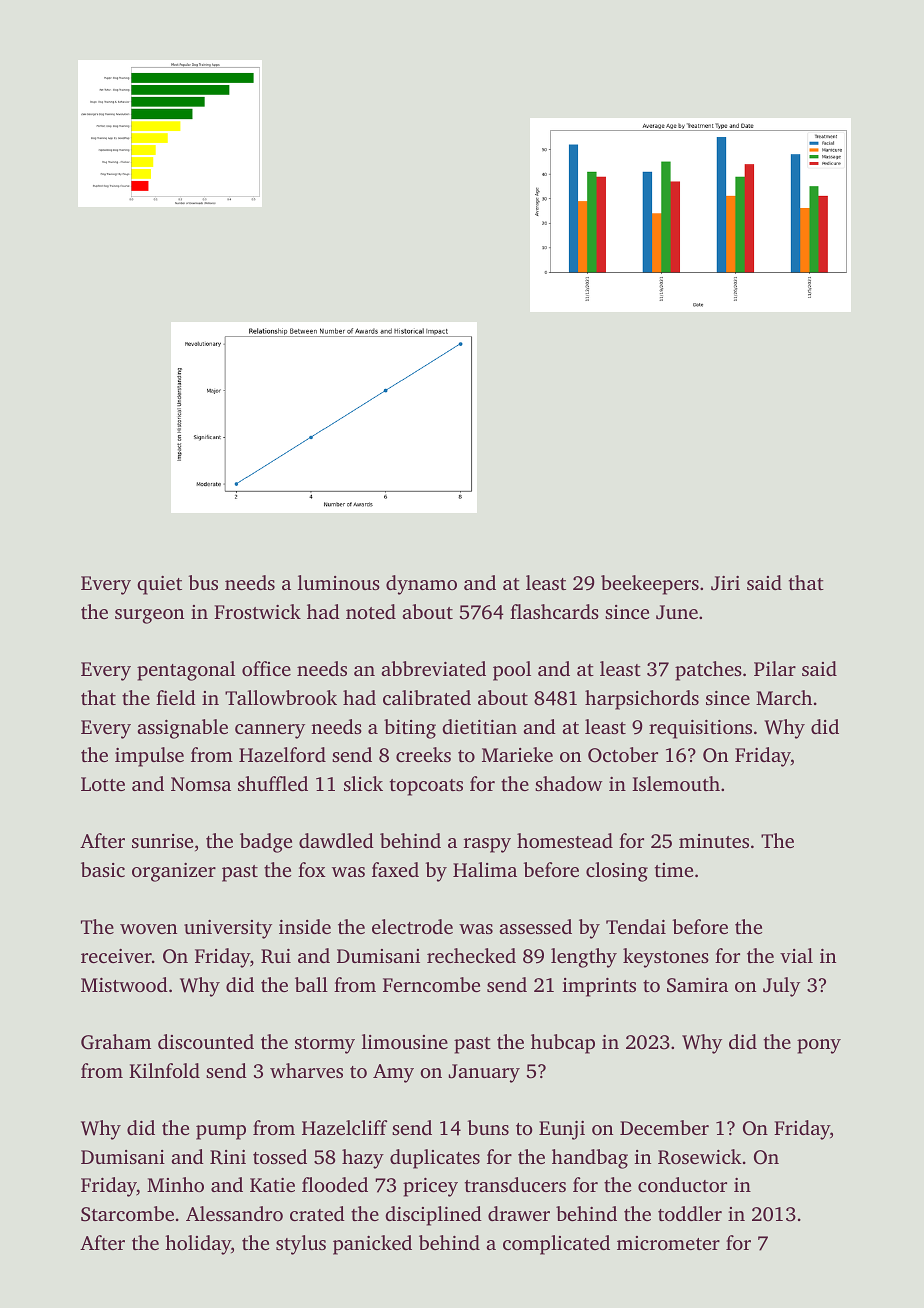 The height and width of the image is (1308, 924). I want to click on buns, so click(488, 1127).
